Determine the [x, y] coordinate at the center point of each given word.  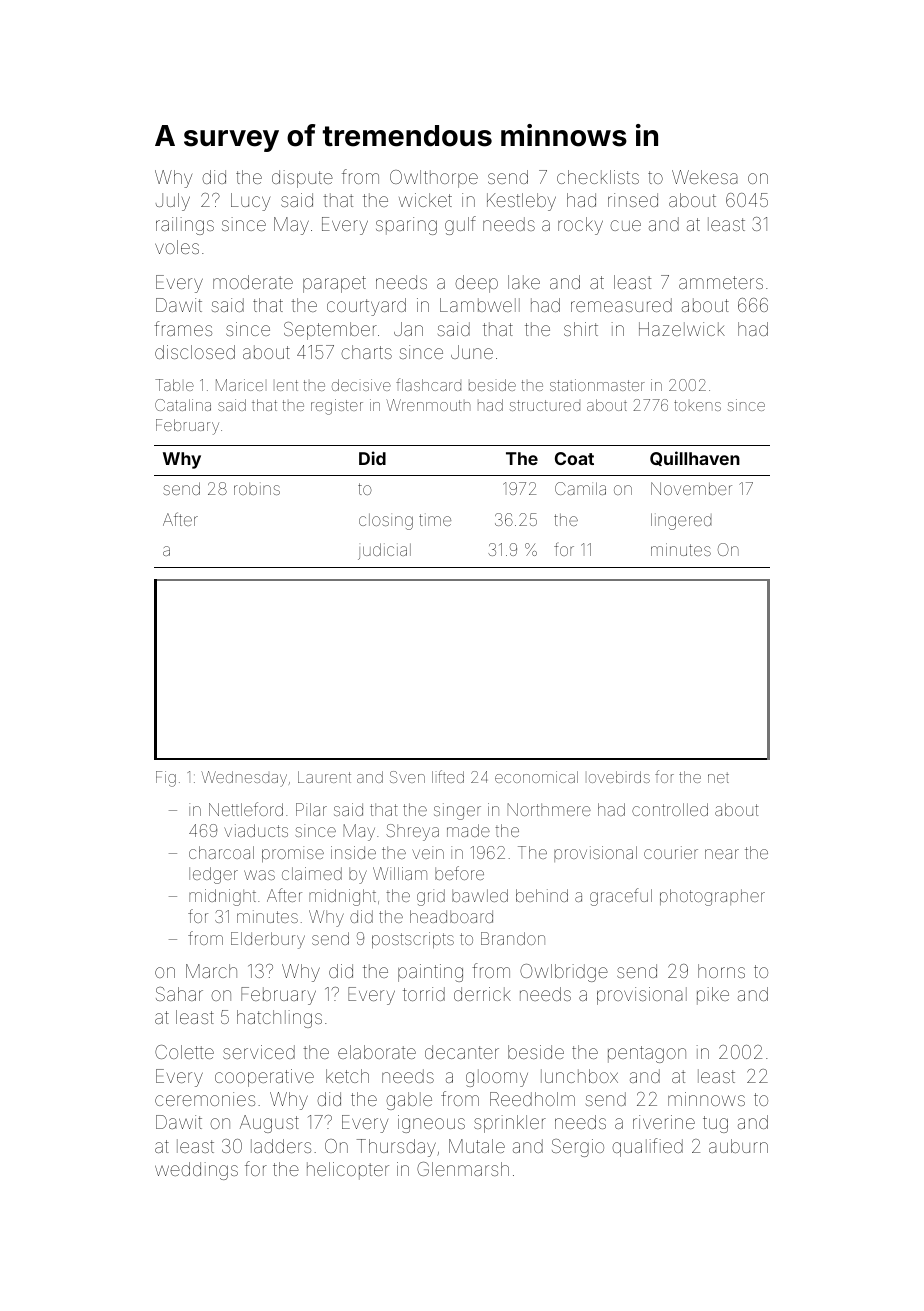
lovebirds [619, 777]
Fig [166, 779]
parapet [334, 284]
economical [536, 777]
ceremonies [205, 1099]
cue [625, 225]
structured [545, 405]
